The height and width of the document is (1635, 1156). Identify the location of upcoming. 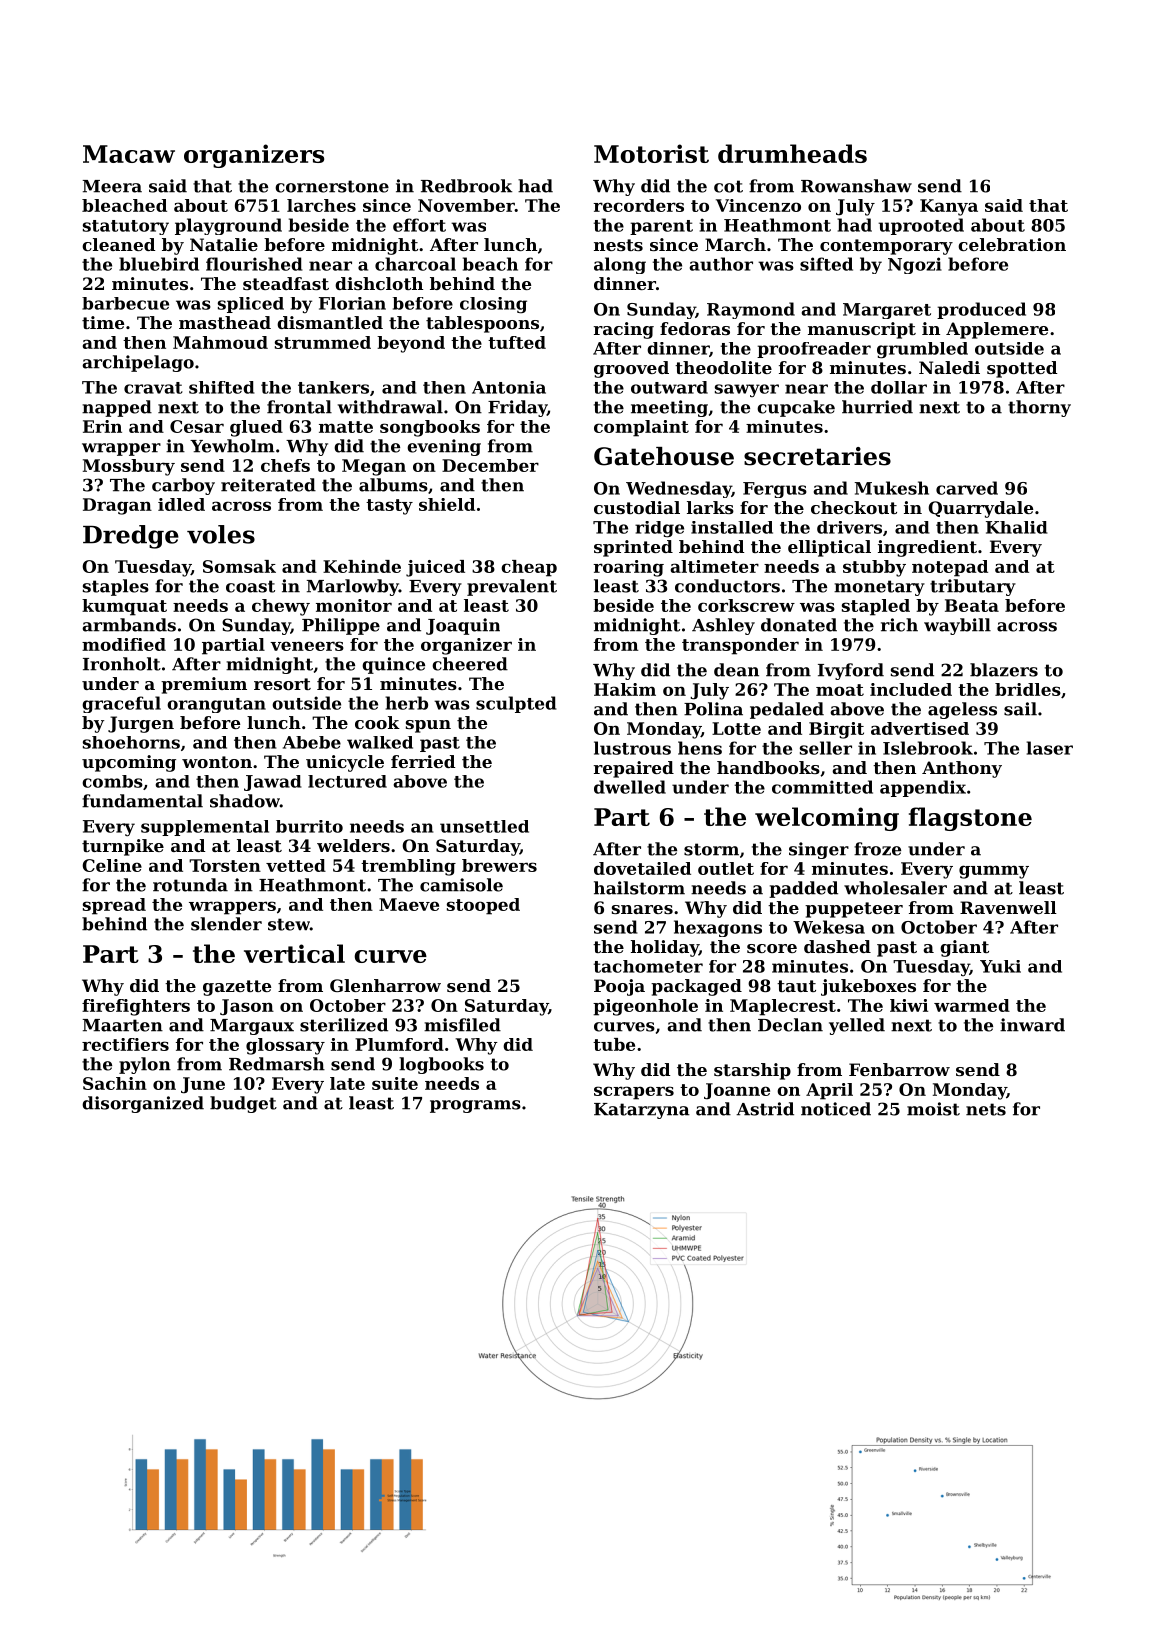
(129, 763).
